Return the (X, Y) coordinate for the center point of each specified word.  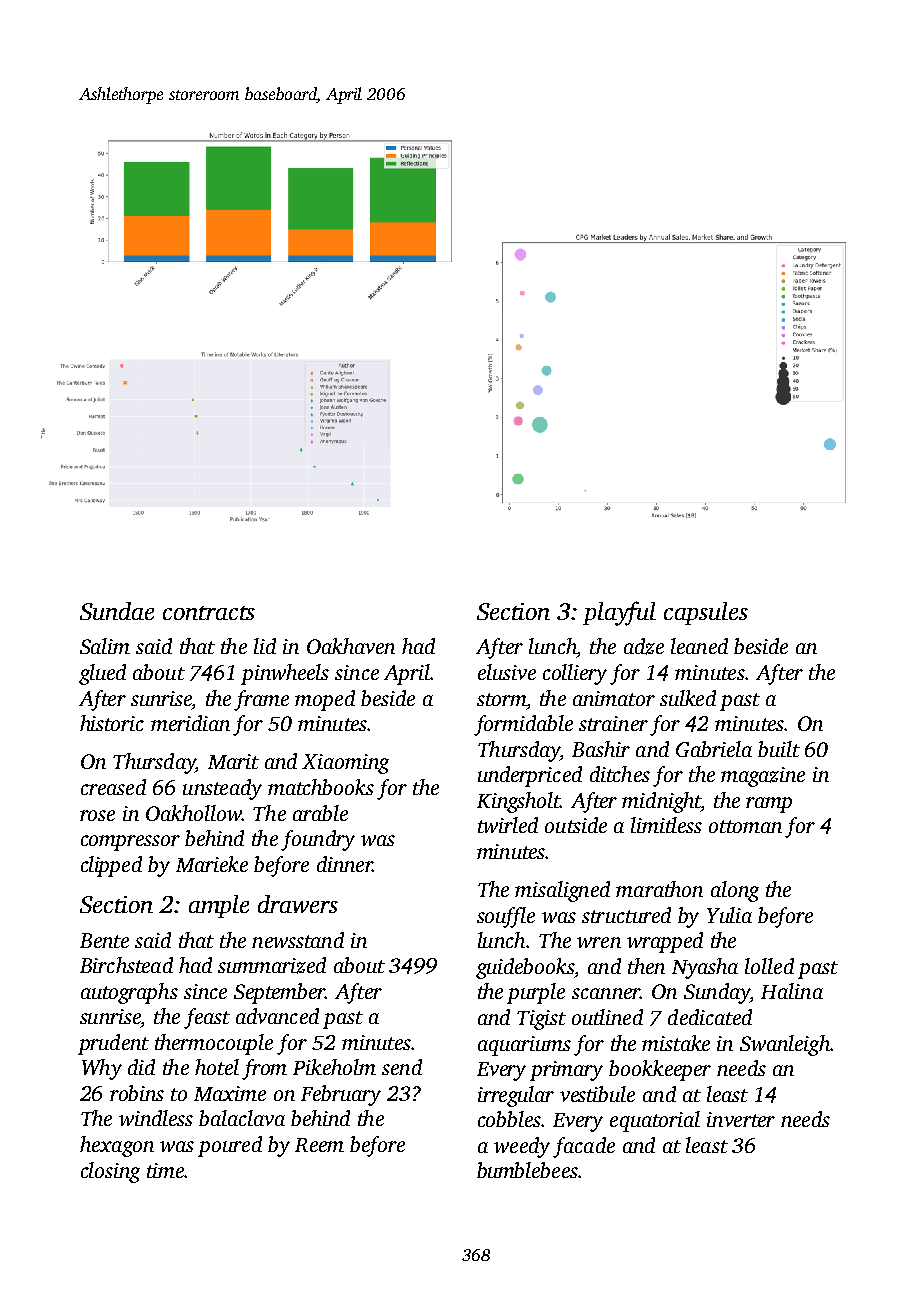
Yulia (729, 915)
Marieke (212, 864)
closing (110, 1172)
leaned (699, 646)
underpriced (530, 776)
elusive (507, 672)
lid (265, 646)
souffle (506, 917)
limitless (666, 825)
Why (102, 1069)
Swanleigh (785, 1045)
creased (113, 787)
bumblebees (527, 1170)
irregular (516, 1096)
